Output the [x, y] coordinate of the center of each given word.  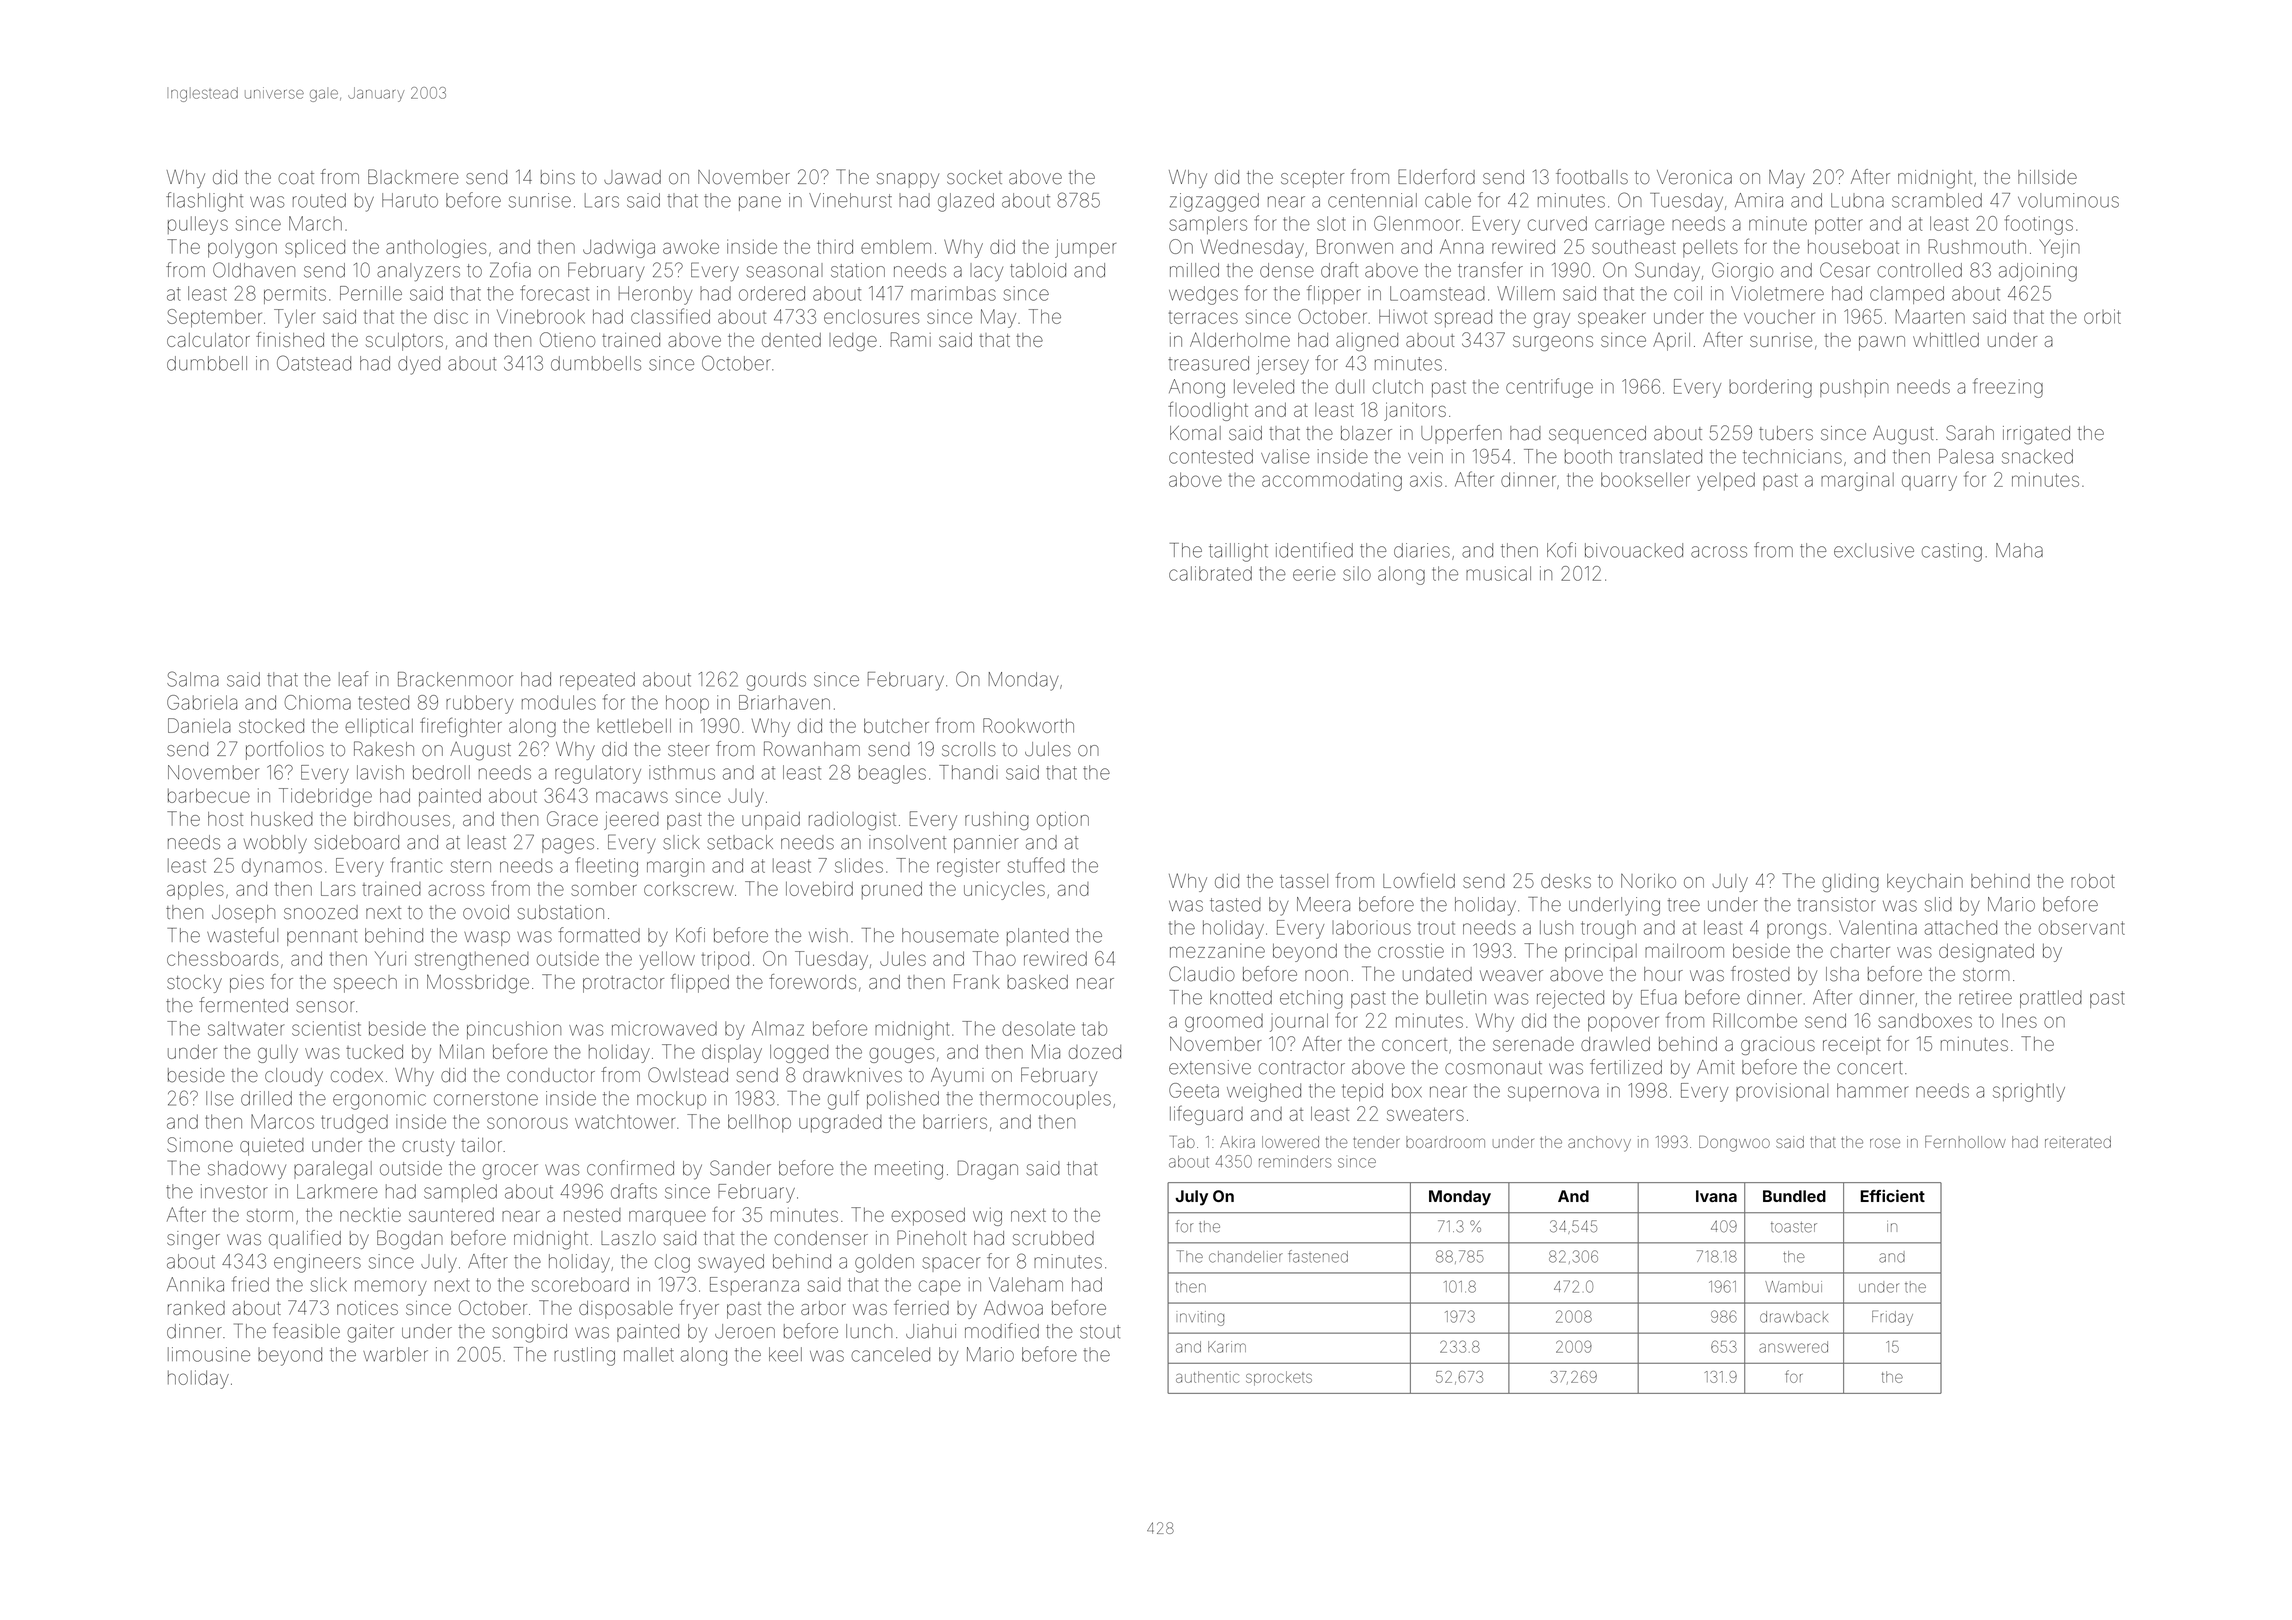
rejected [1570, 999]
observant [2082, 927]
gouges [901, 1055]
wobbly [275, 844]
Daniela [199, 725]
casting [1952, 552]
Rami [911, 339]
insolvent [907, 842]
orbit [2102, 316]
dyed [419, 365]
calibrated [1210, 573]
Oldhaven [254, 270]
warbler [395, 1354]
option [1063, 821]
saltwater [246, 1028]
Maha [2019, 550]
